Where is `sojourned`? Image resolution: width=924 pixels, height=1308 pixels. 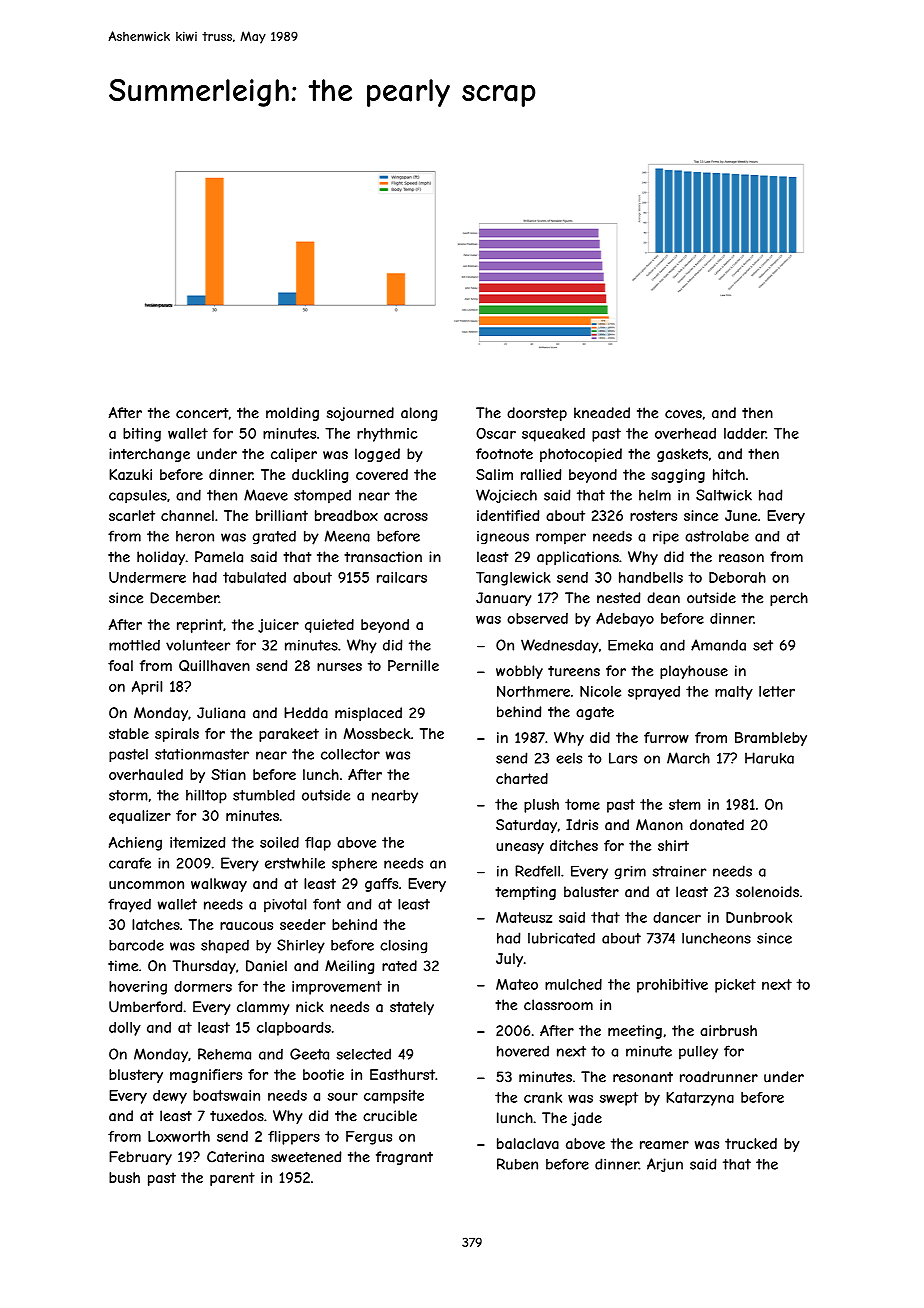
sojourned is located at coordinates (360, 414).
